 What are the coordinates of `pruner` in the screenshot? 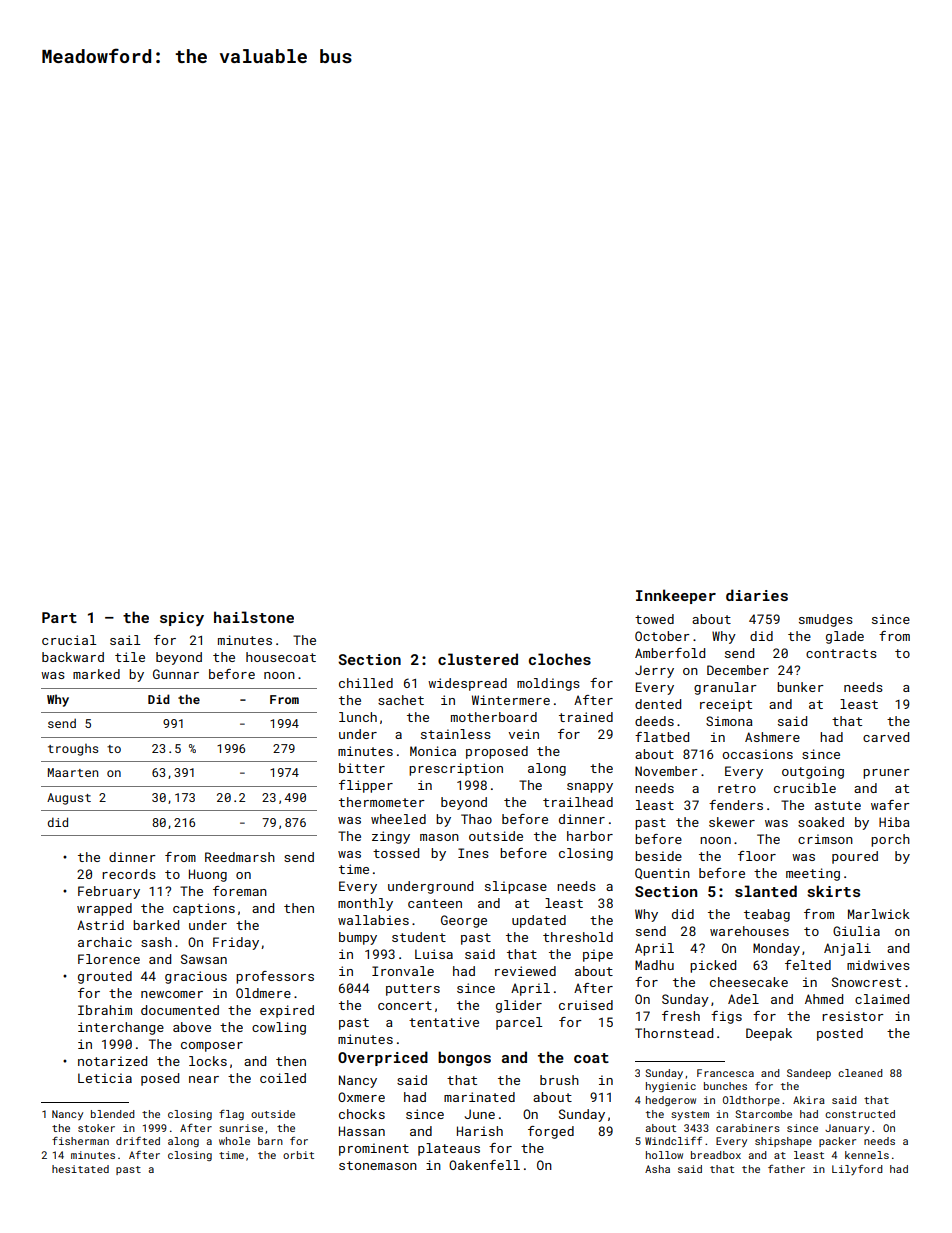 It's located at (886, 774).
